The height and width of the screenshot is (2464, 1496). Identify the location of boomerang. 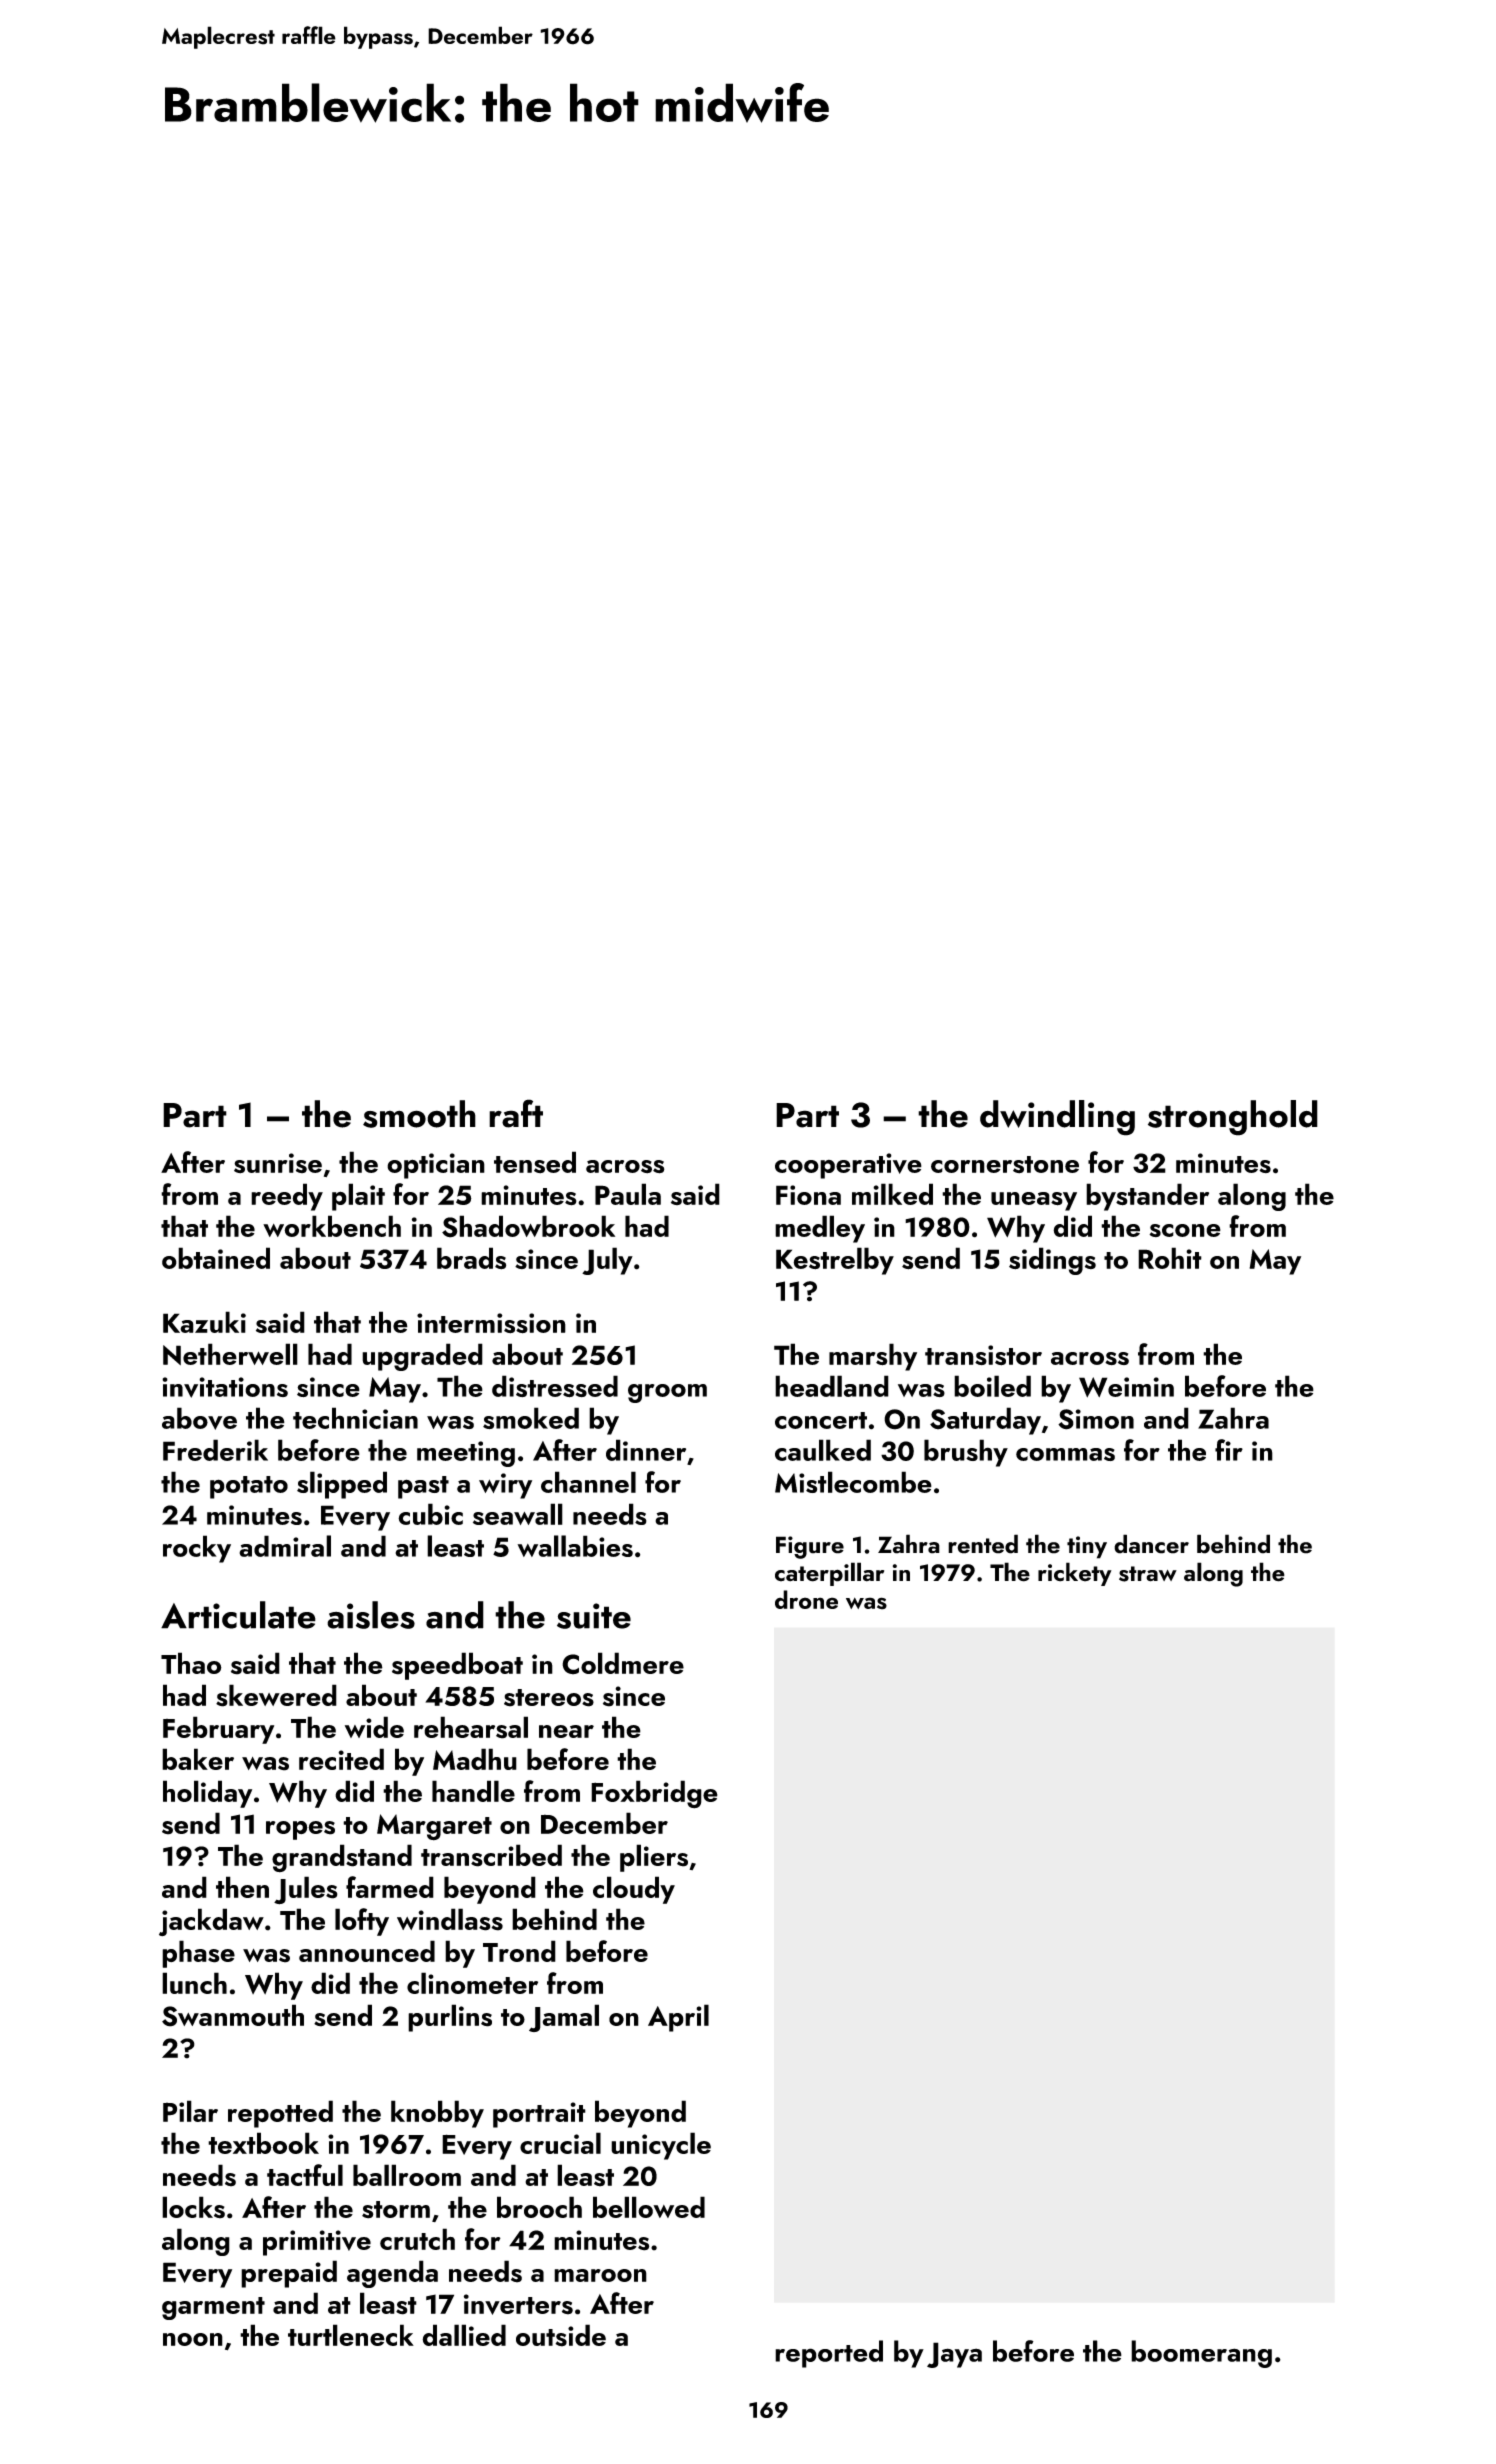
(1201, 2354).
